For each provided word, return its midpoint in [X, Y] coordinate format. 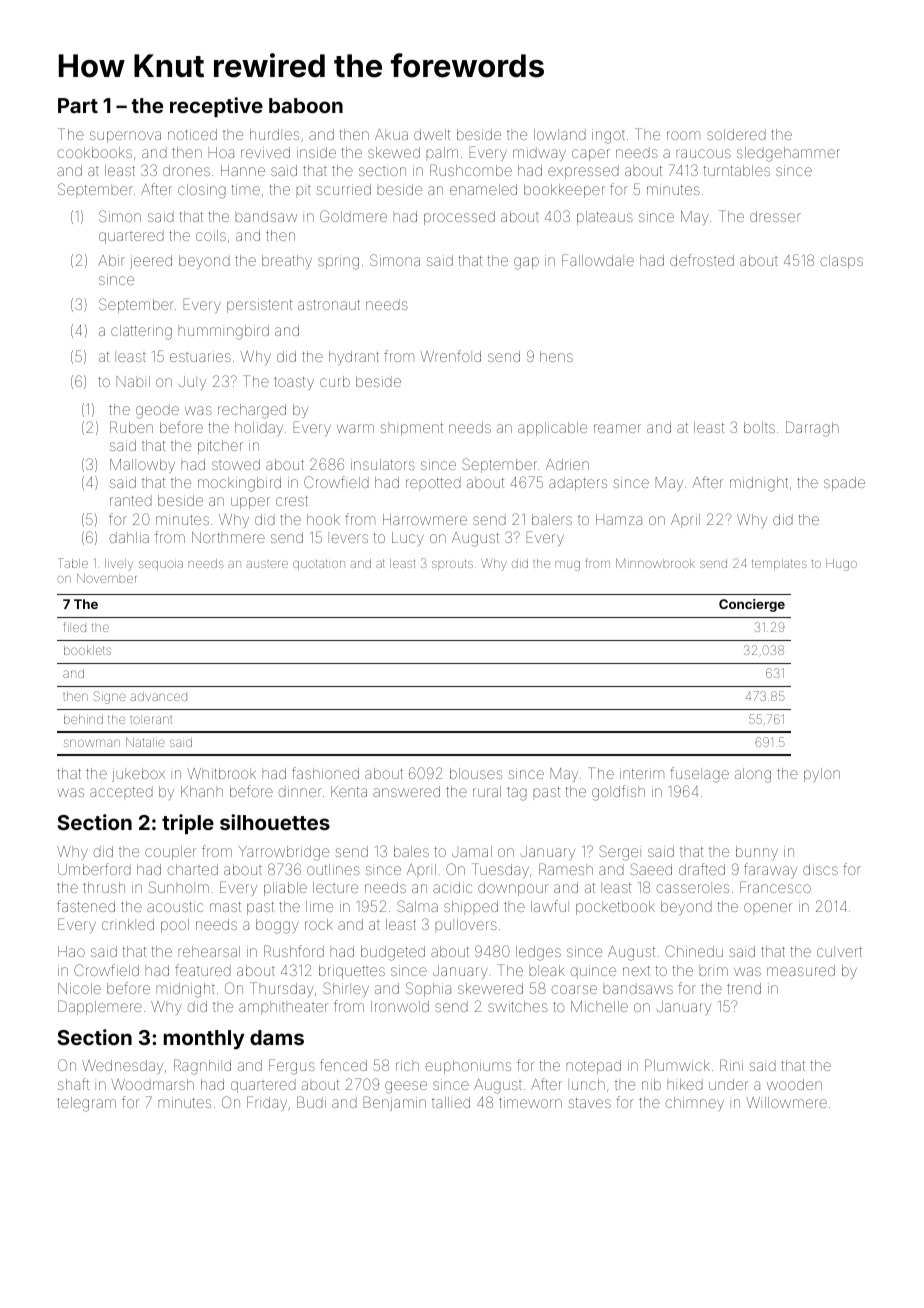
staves [589, 1103]
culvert [839, 951]
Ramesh [566, 869]
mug [567, 566]
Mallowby [142, 466]
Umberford [94, 869]
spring [338, 262]
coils [211, 235]
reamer [617, 428]
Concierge [752, 605]
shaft [73, 1084]
